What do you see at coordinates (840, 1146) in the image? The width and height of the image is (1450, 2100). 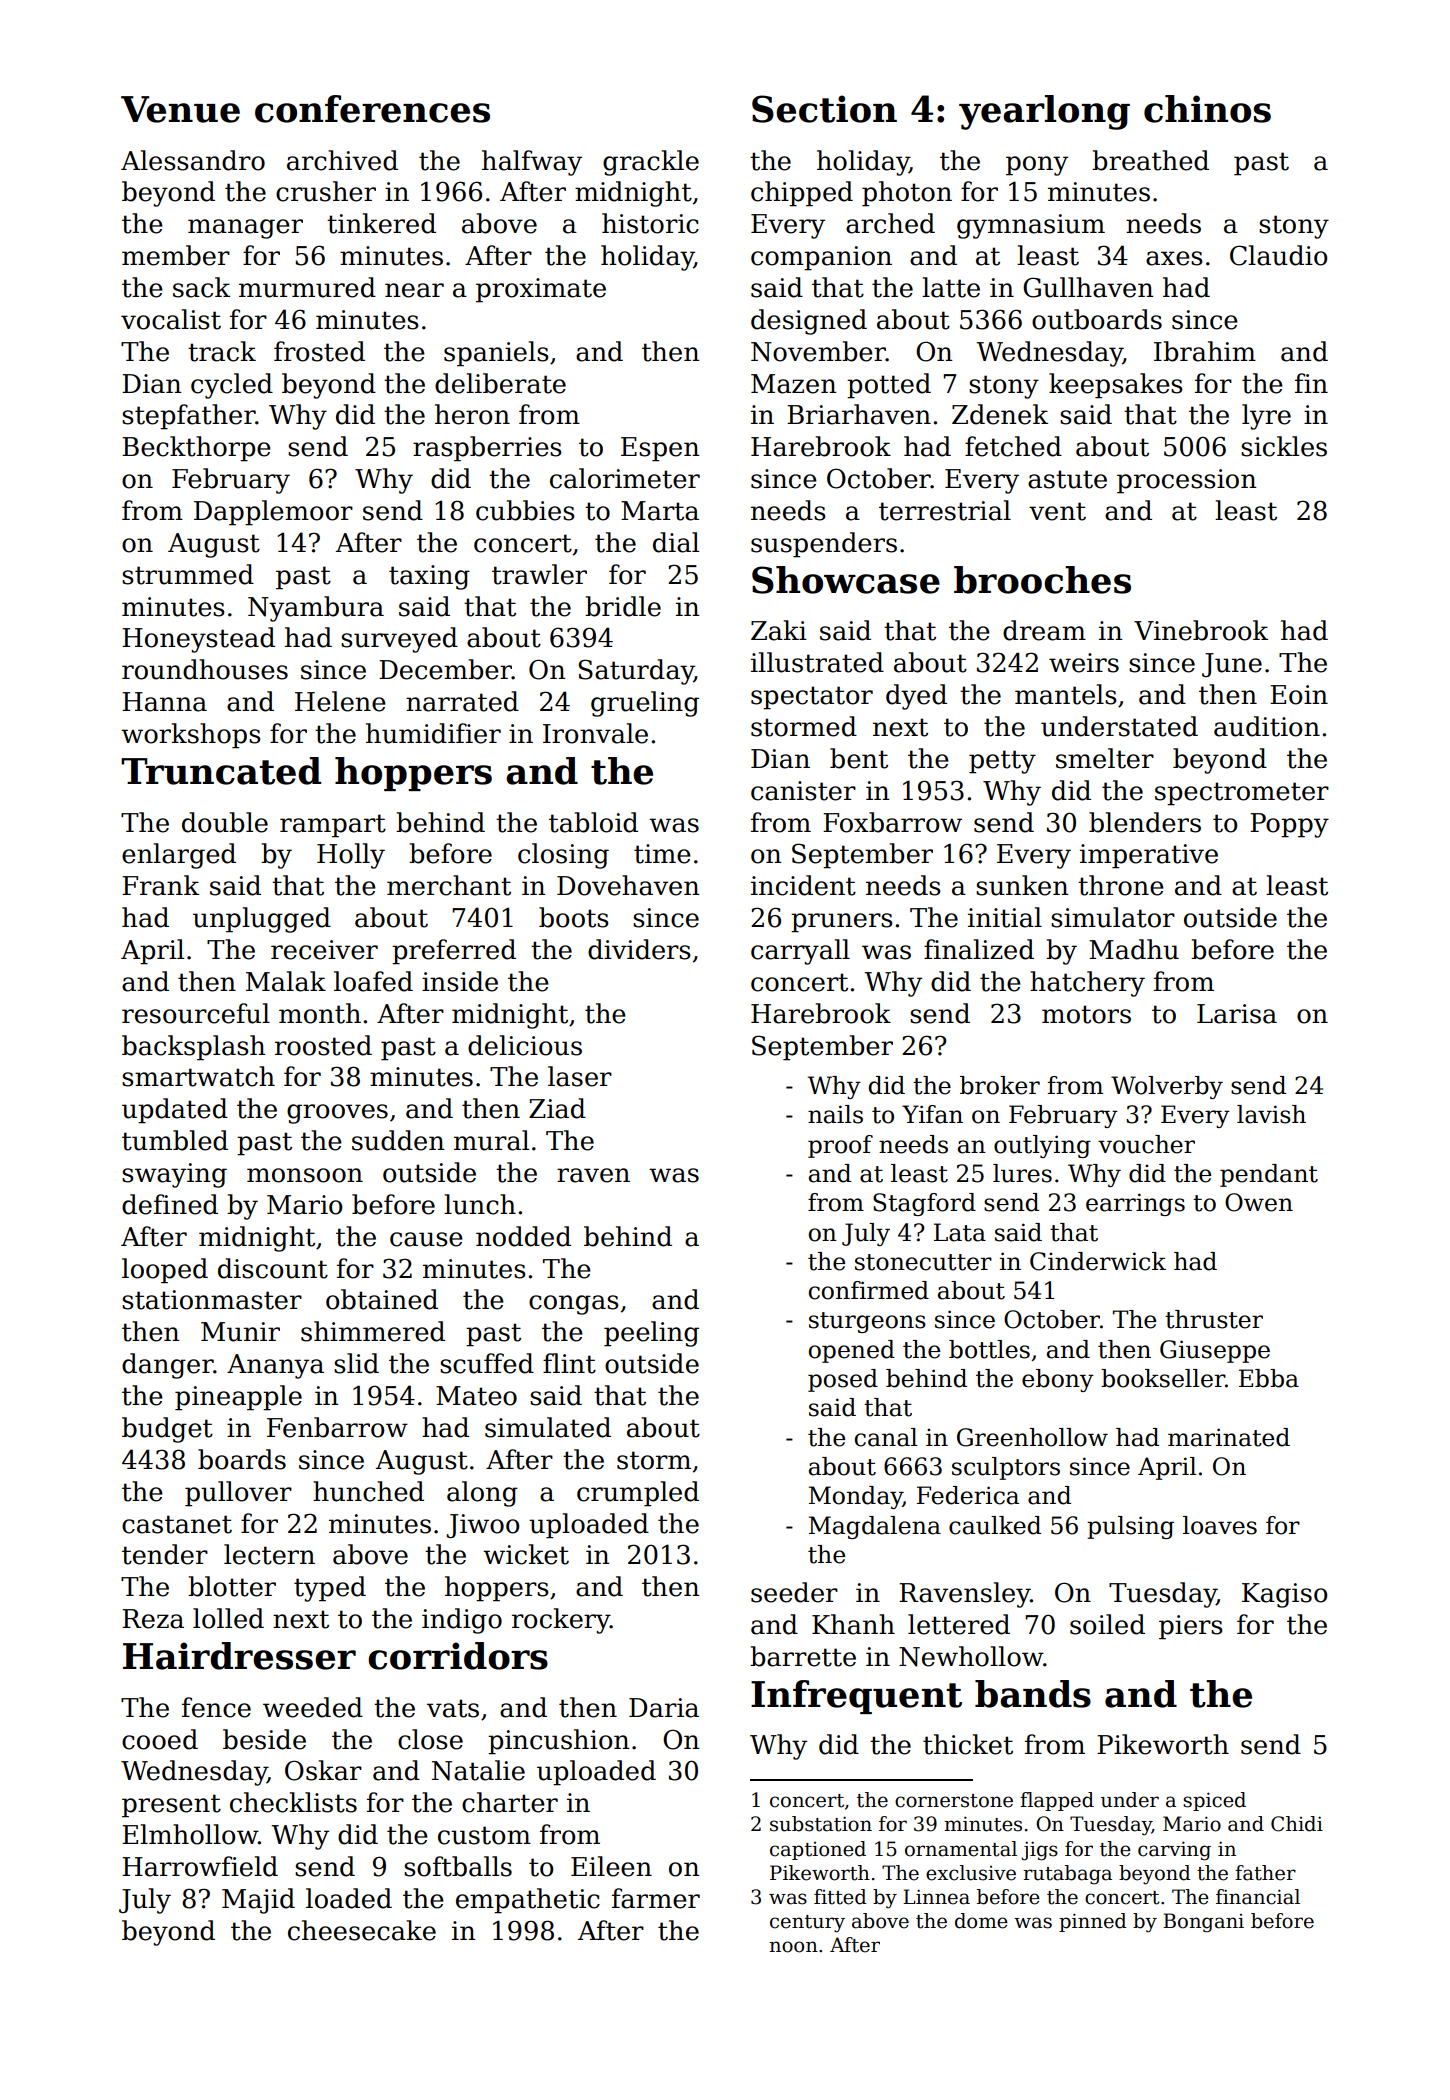 I see `proof` at bounding box center [840, 1146].
